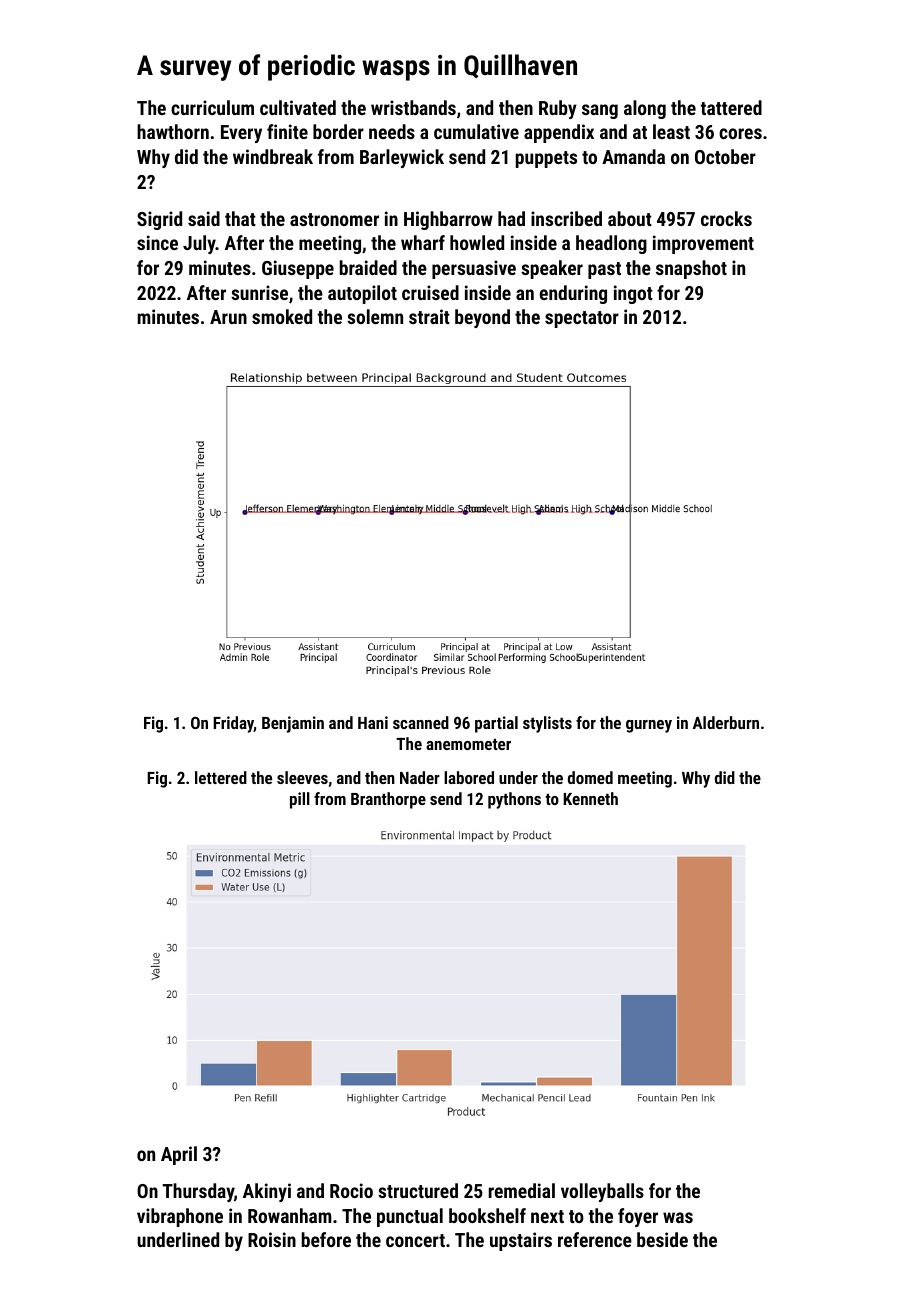 The width and height of the screenshot is (908, 1316). I want to click on anemometer, so click(468, 744).
